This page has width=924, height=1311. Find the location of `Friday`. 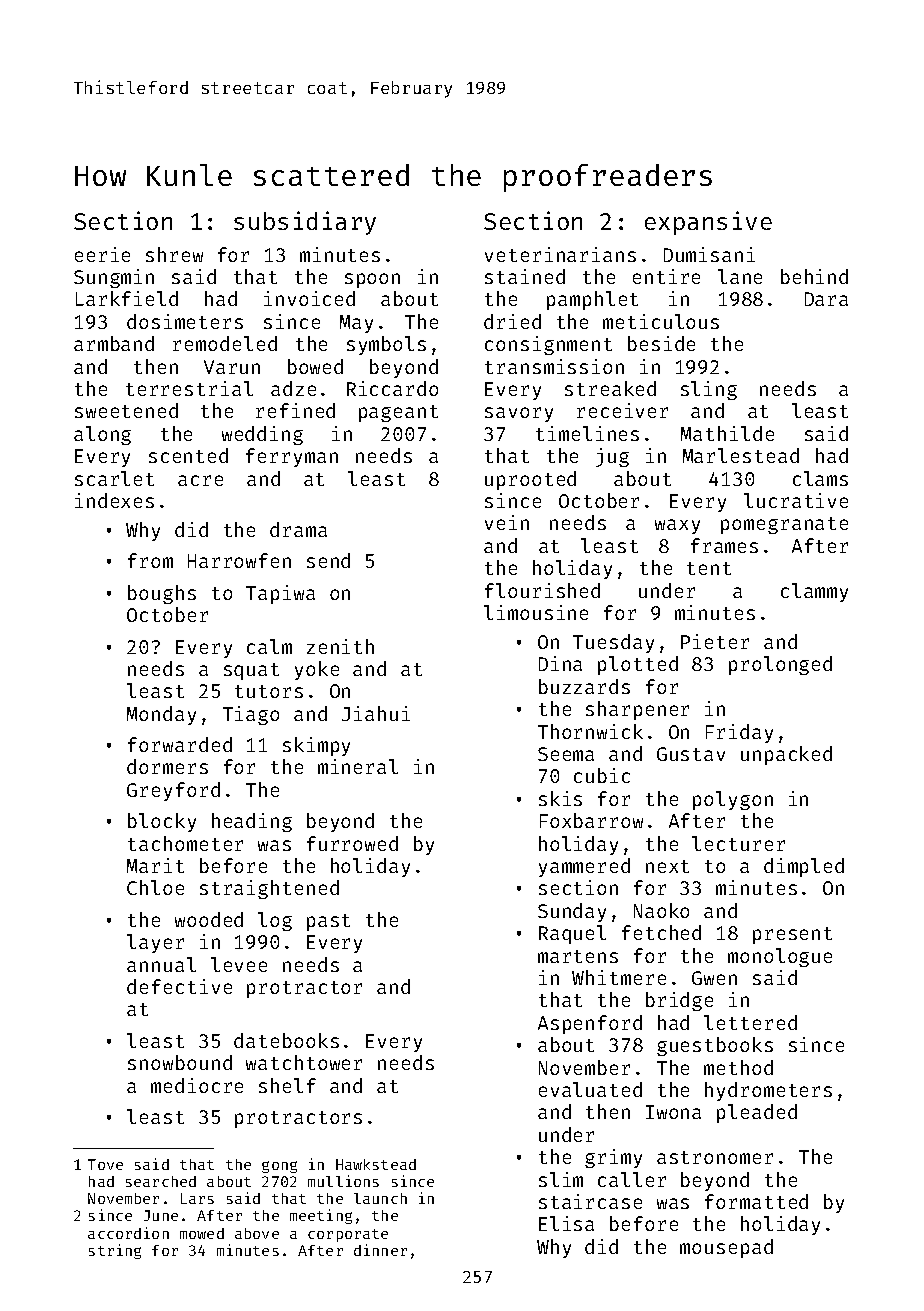

Friday is located at coordinates (739, 733).
